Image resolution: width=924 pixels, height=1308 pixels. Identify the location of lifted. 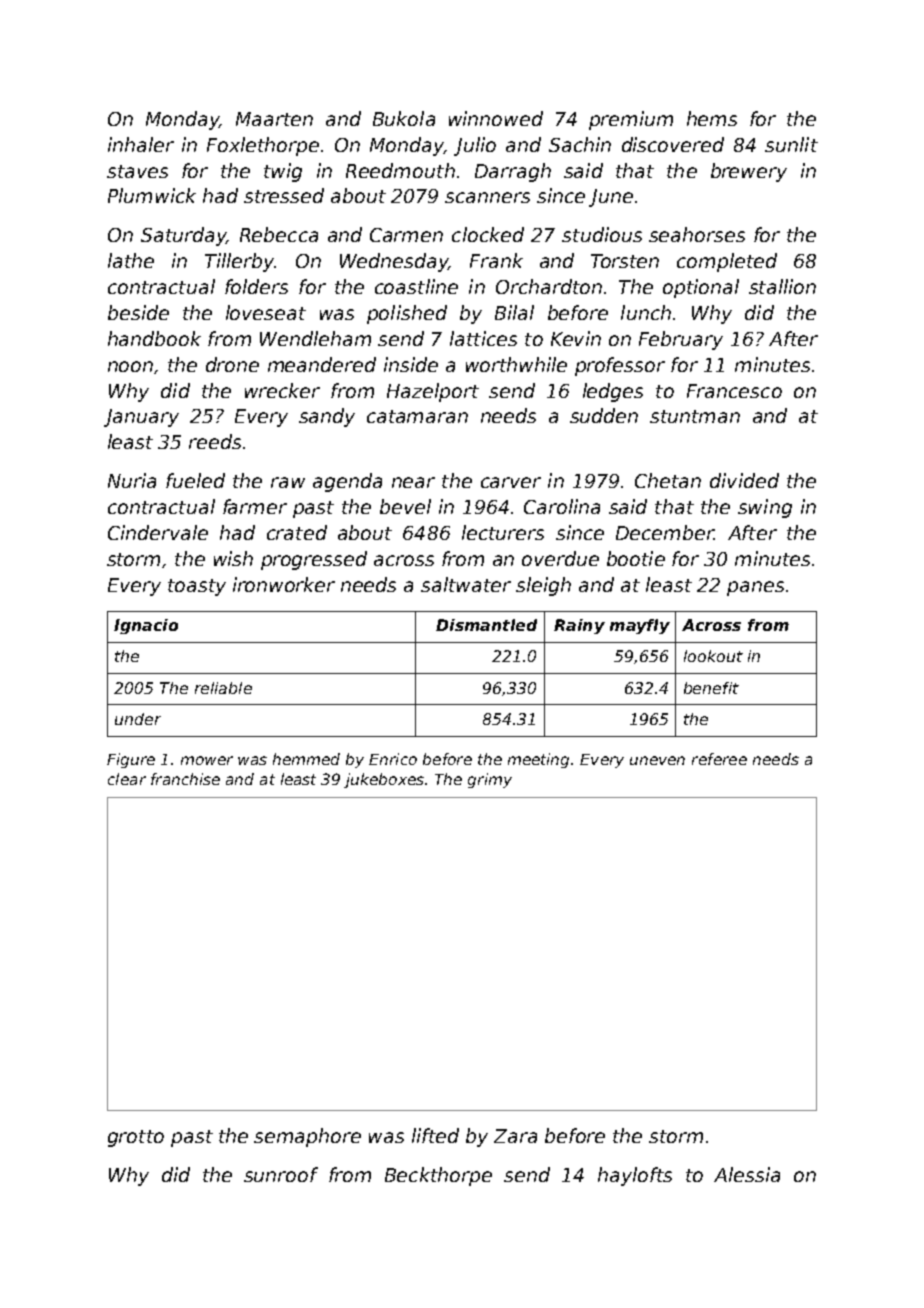
(435, 1135).
